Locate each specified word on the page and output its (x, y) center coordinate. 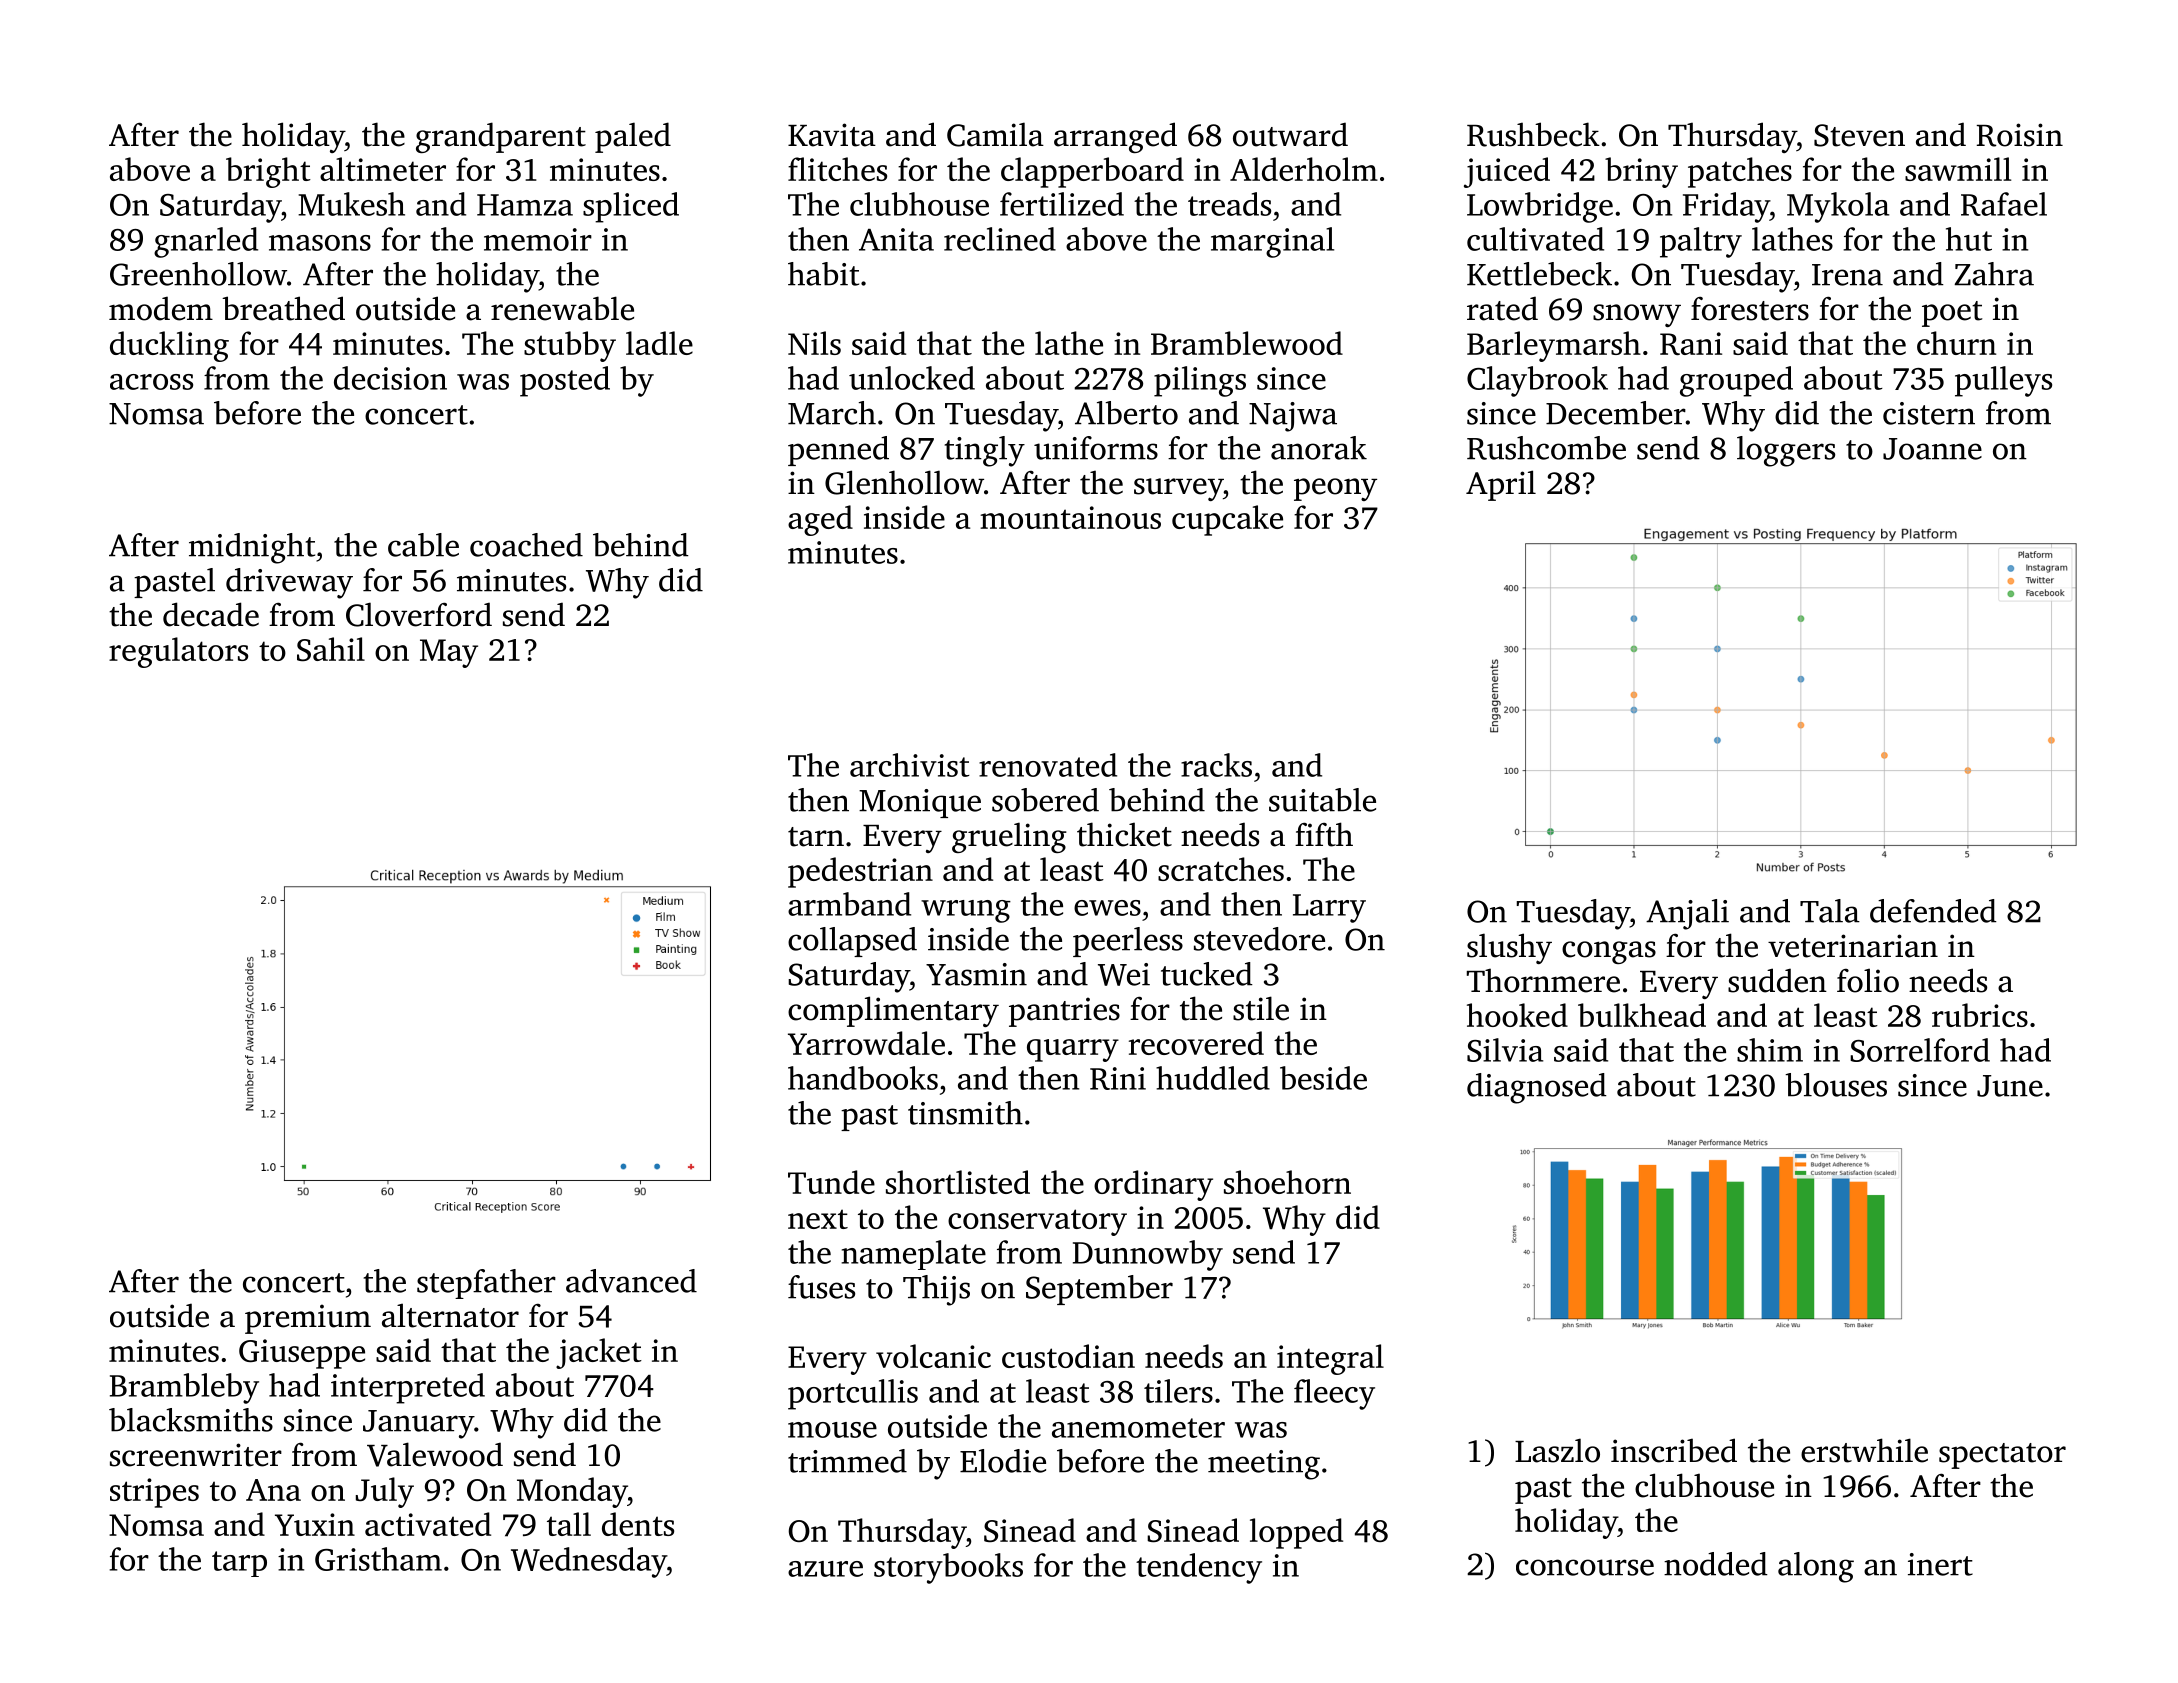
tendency (1199, 1568)
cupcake (1227, 520)
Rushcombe (1546, 448)
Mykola (1838, 207)
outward (1290, 134)
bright (268, 172)
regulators (178, 652)
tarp (239, 1564)
